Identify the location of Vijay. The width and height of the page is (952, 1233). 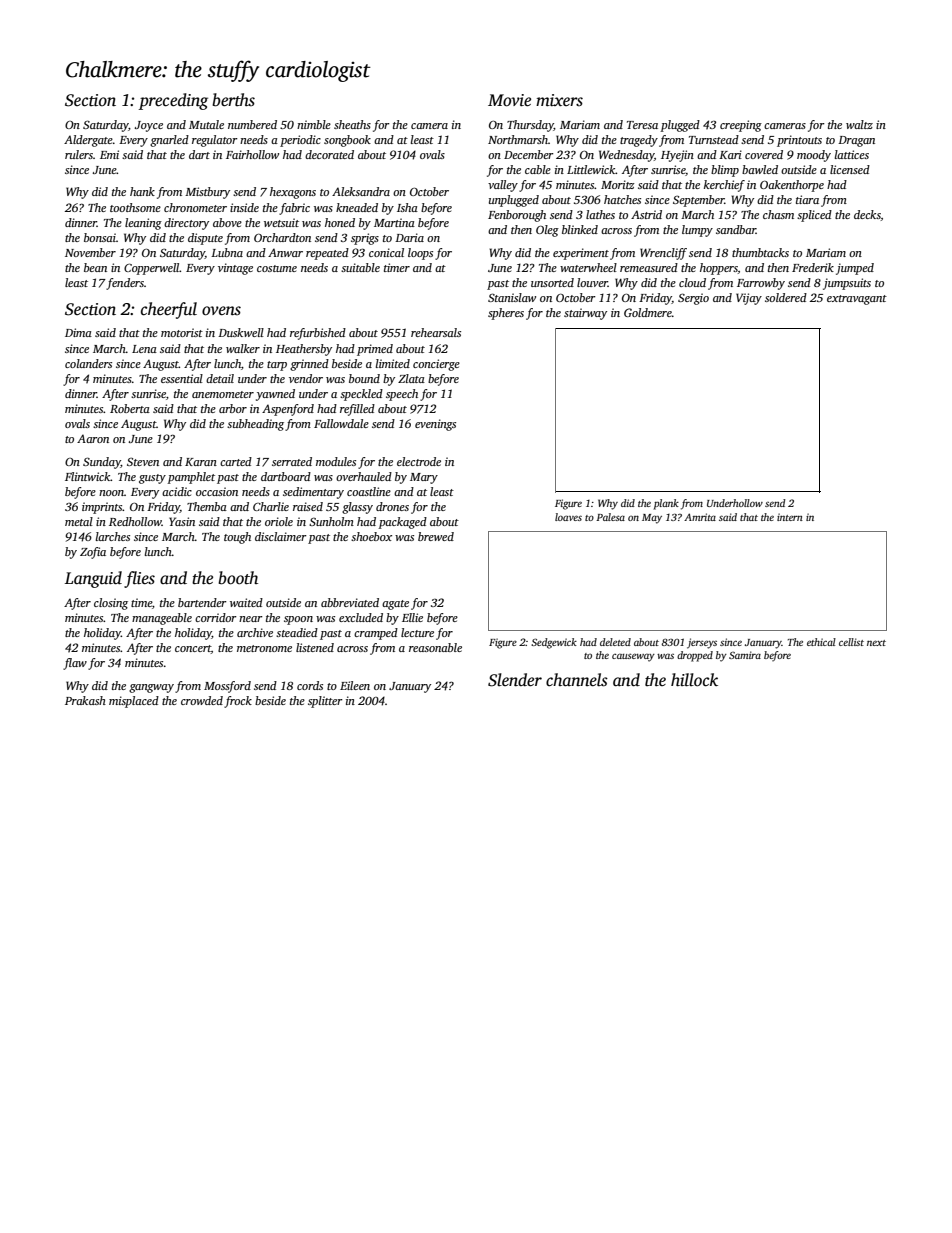
(749, 299).
